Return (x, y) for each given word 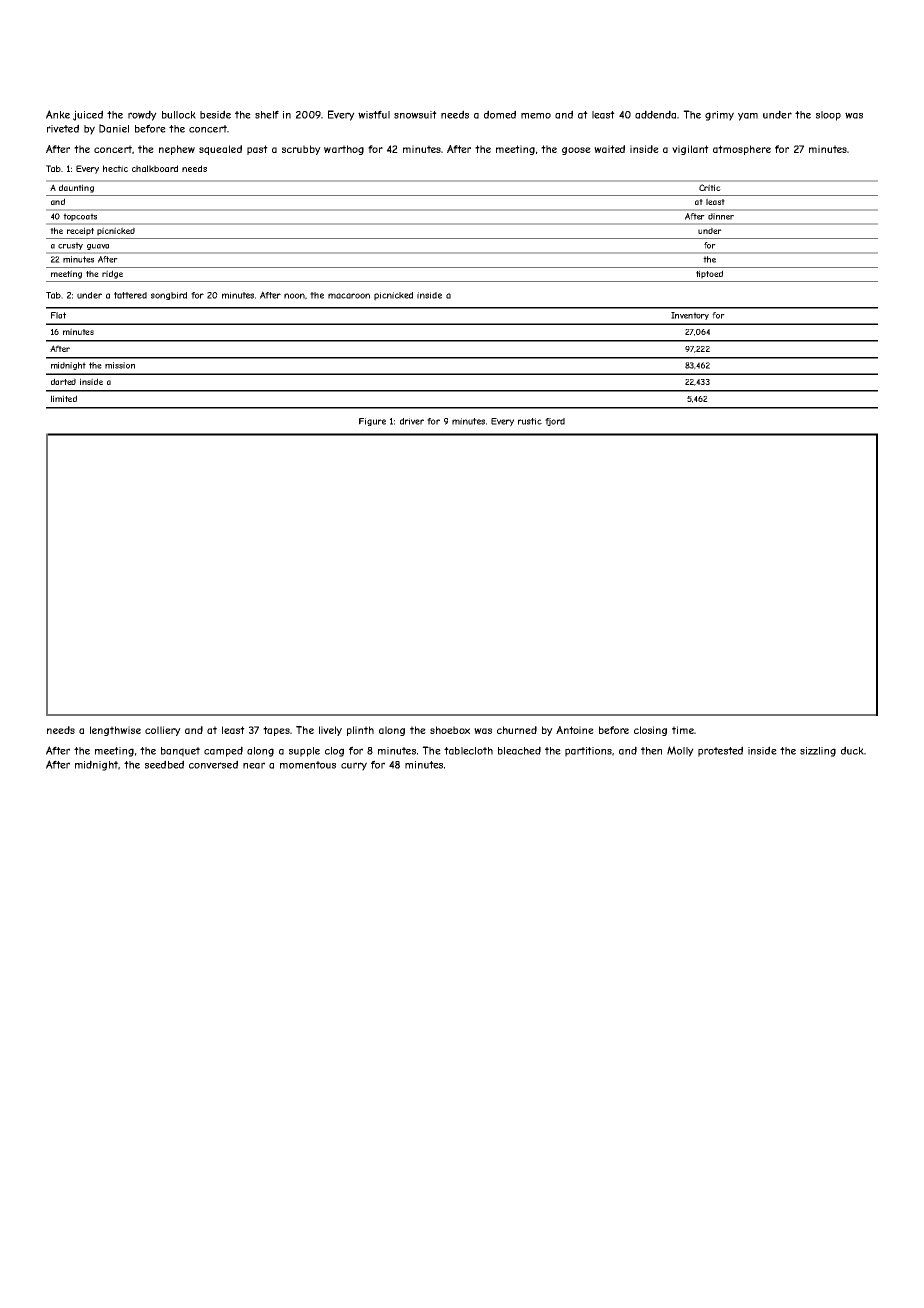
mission (120, 365)
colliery (163, 731)
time (683, 730)
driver (412, 421)
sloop (828, 116)
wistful (374, 114)
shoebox (450, 730)
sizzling (818, 752)
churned (517, 730)
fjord (555, 422)
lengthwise (115, 731)
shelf (267, 114)
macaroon (349, 296)
